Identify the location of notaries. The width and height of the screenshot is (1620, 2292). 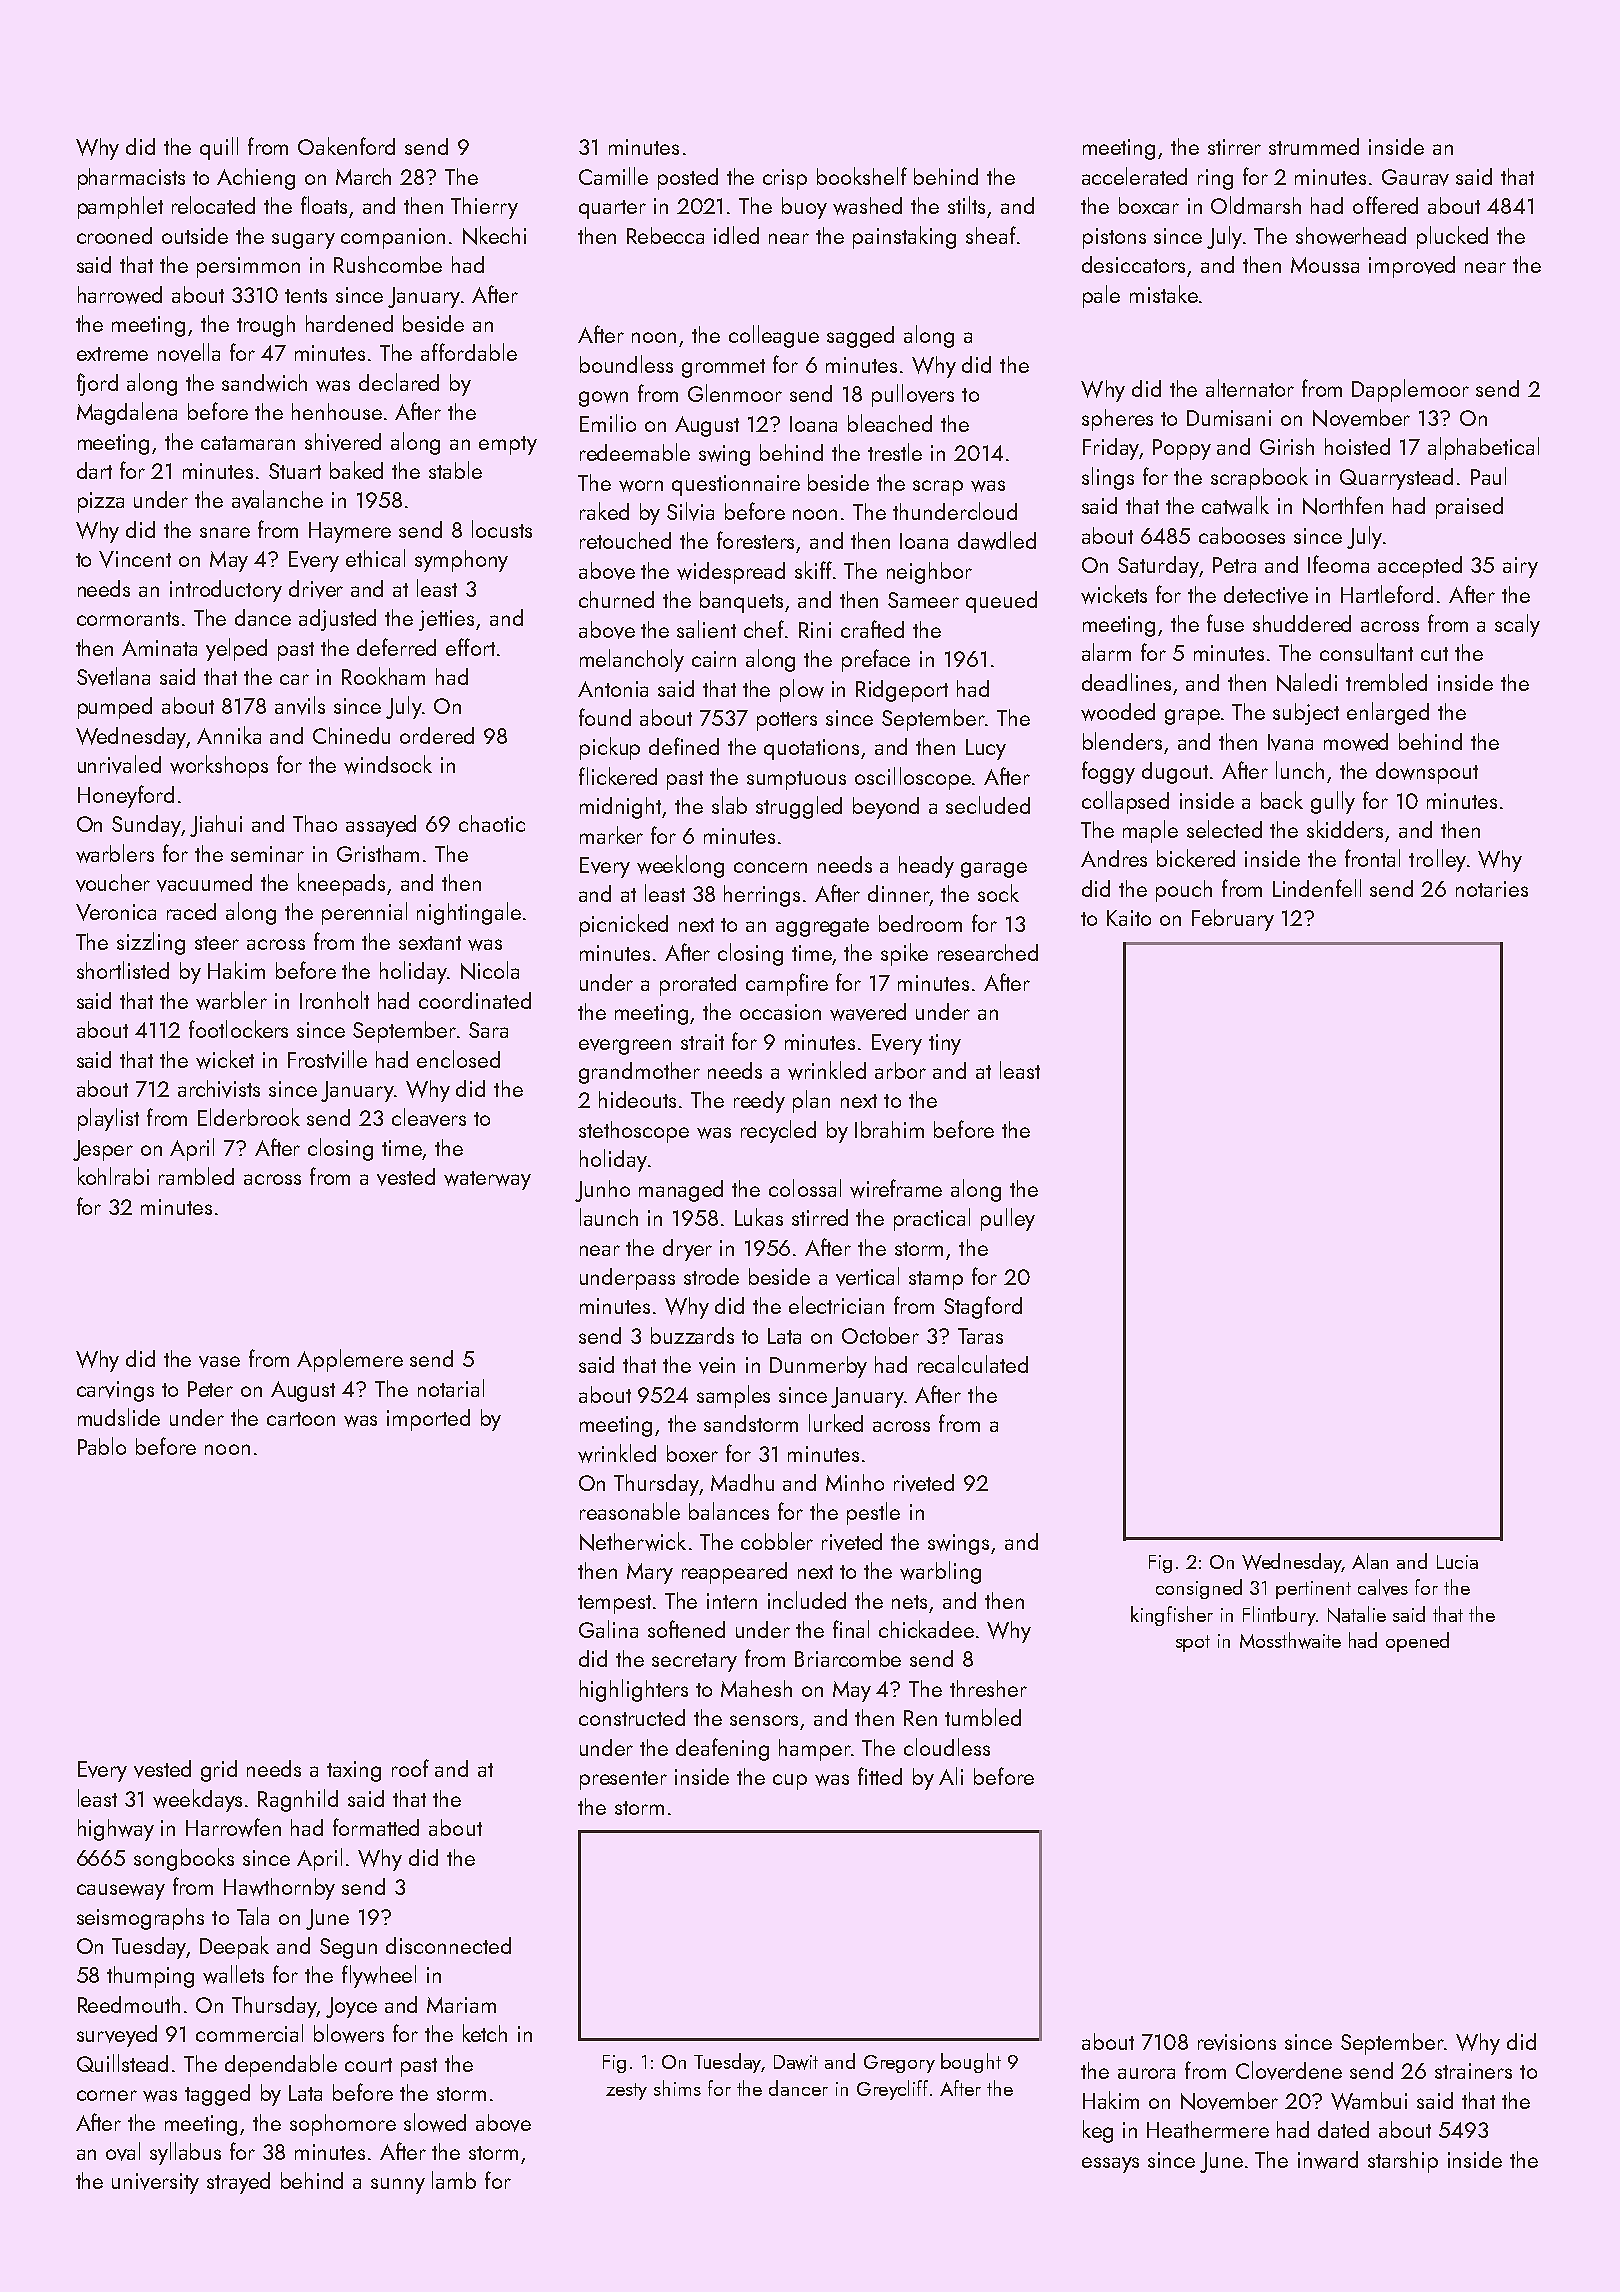
(1492, 889).
